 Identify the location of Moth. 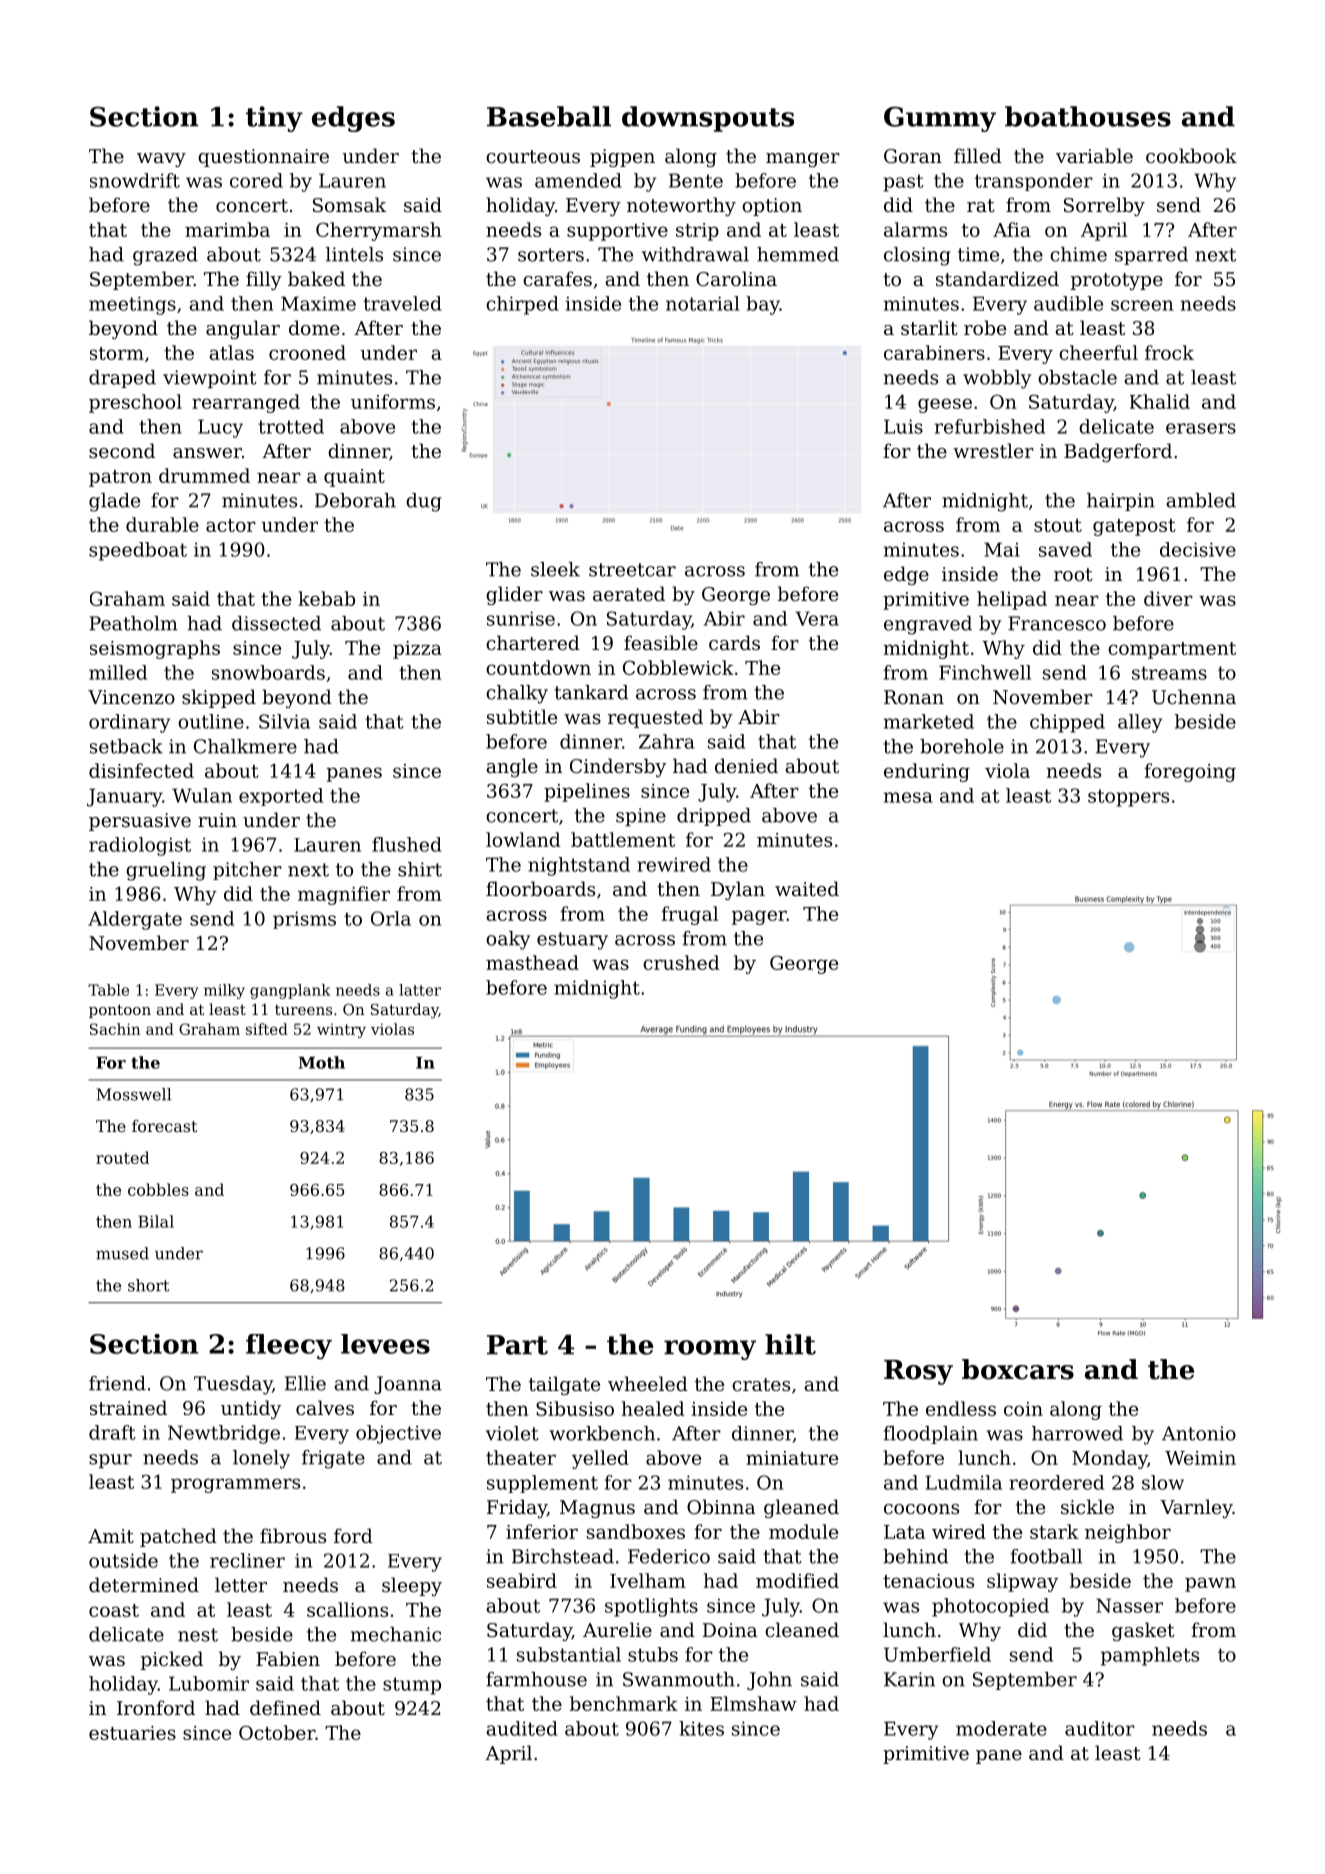
(322, 1062).
